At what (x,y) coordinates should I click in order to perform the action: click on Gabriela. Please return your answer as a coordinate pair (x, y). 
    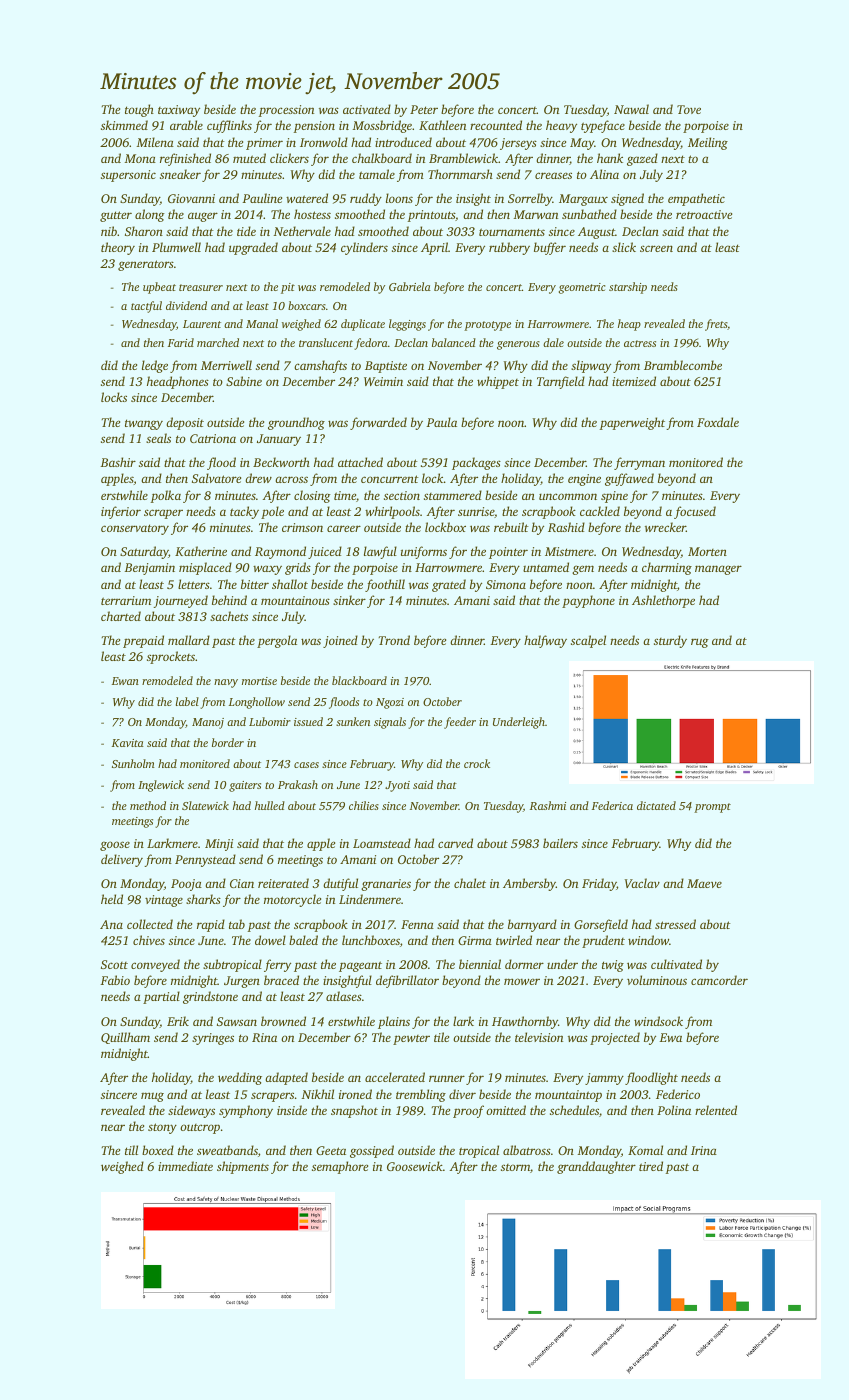
    Looking at the image, I should click on (410, 286).
